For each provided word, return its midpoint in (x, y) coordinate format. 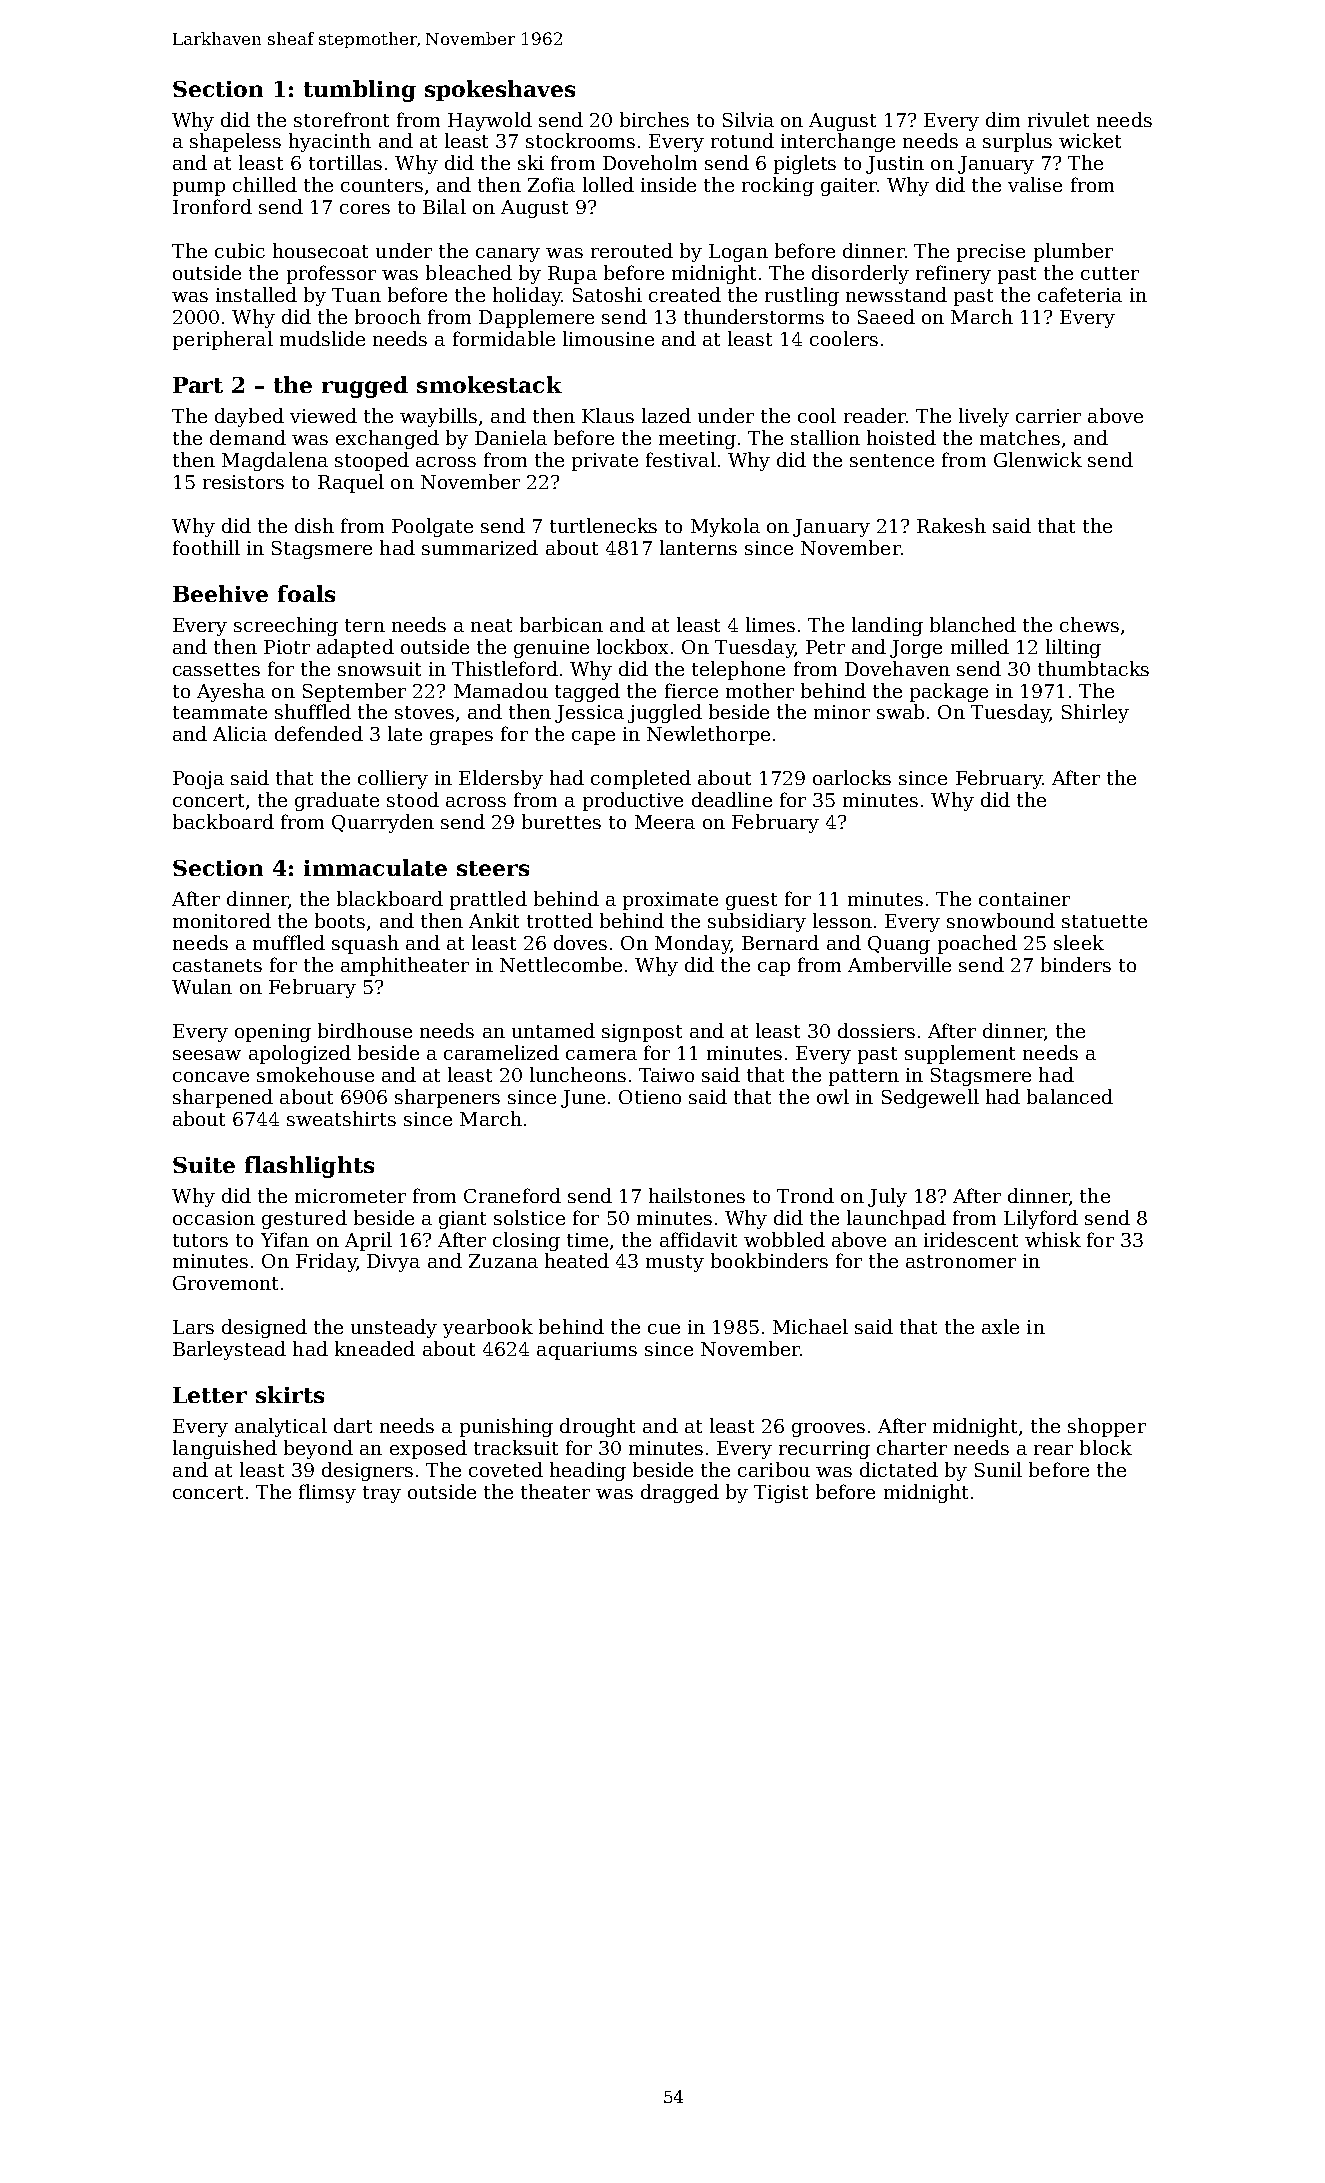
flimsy (327, 1493)
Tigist (781, 1494)
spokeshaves (500, 90)
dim (1003, 119)
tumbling (360, 91)
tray (382, 1494)
